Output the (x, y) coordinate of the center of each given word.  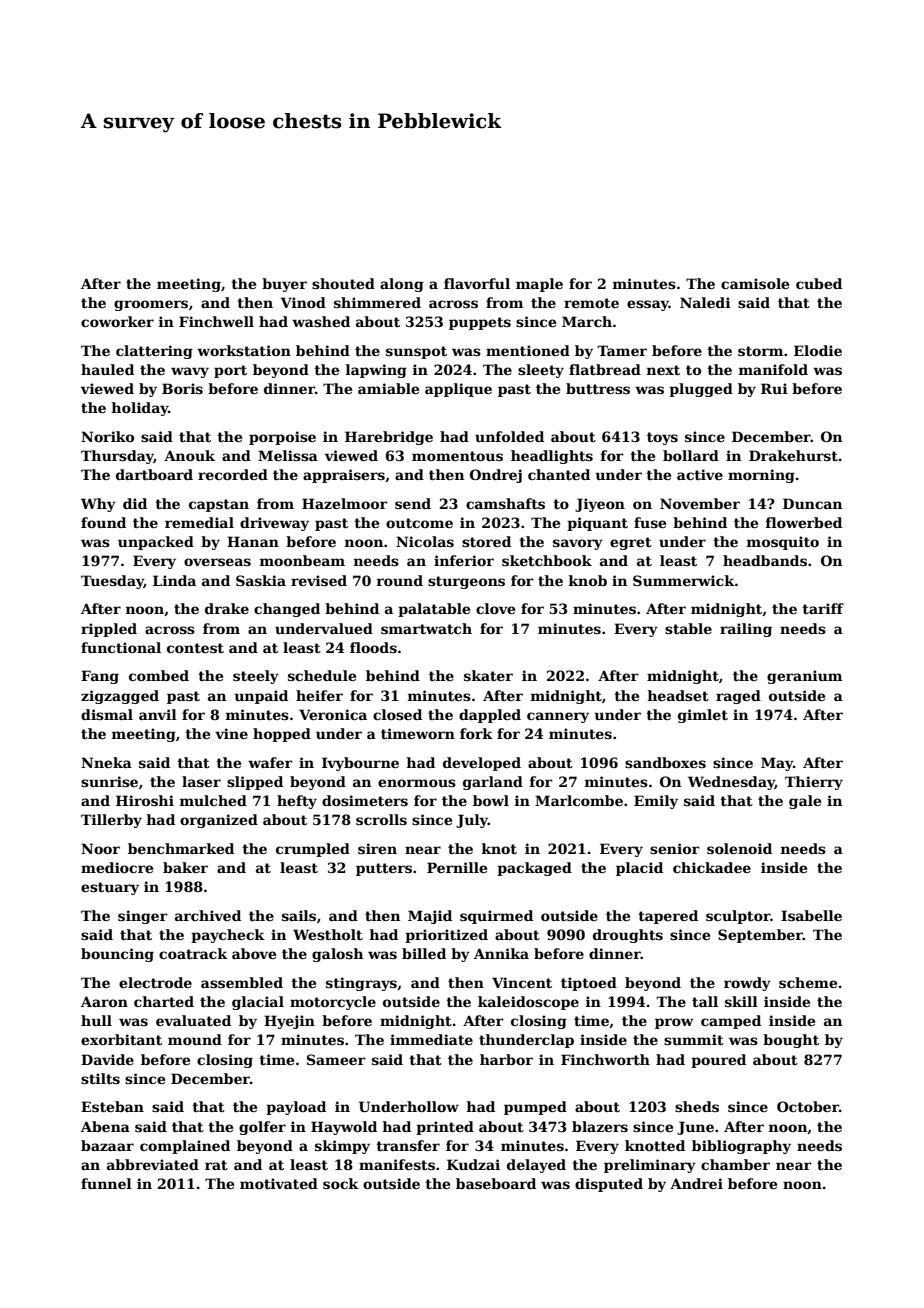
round (400, 580)
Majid (430, 917)
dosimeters (365, 800)
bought (791, 1041)
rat (216, 1165)
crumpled (313, 850)
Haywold (344, 1128)
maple (539, 285)
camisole (755, 283)
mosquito (783, 543)
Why (98, 505)
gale (805, 802)
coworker (117, 321)
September (760, 936)
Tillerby (111, 821)
